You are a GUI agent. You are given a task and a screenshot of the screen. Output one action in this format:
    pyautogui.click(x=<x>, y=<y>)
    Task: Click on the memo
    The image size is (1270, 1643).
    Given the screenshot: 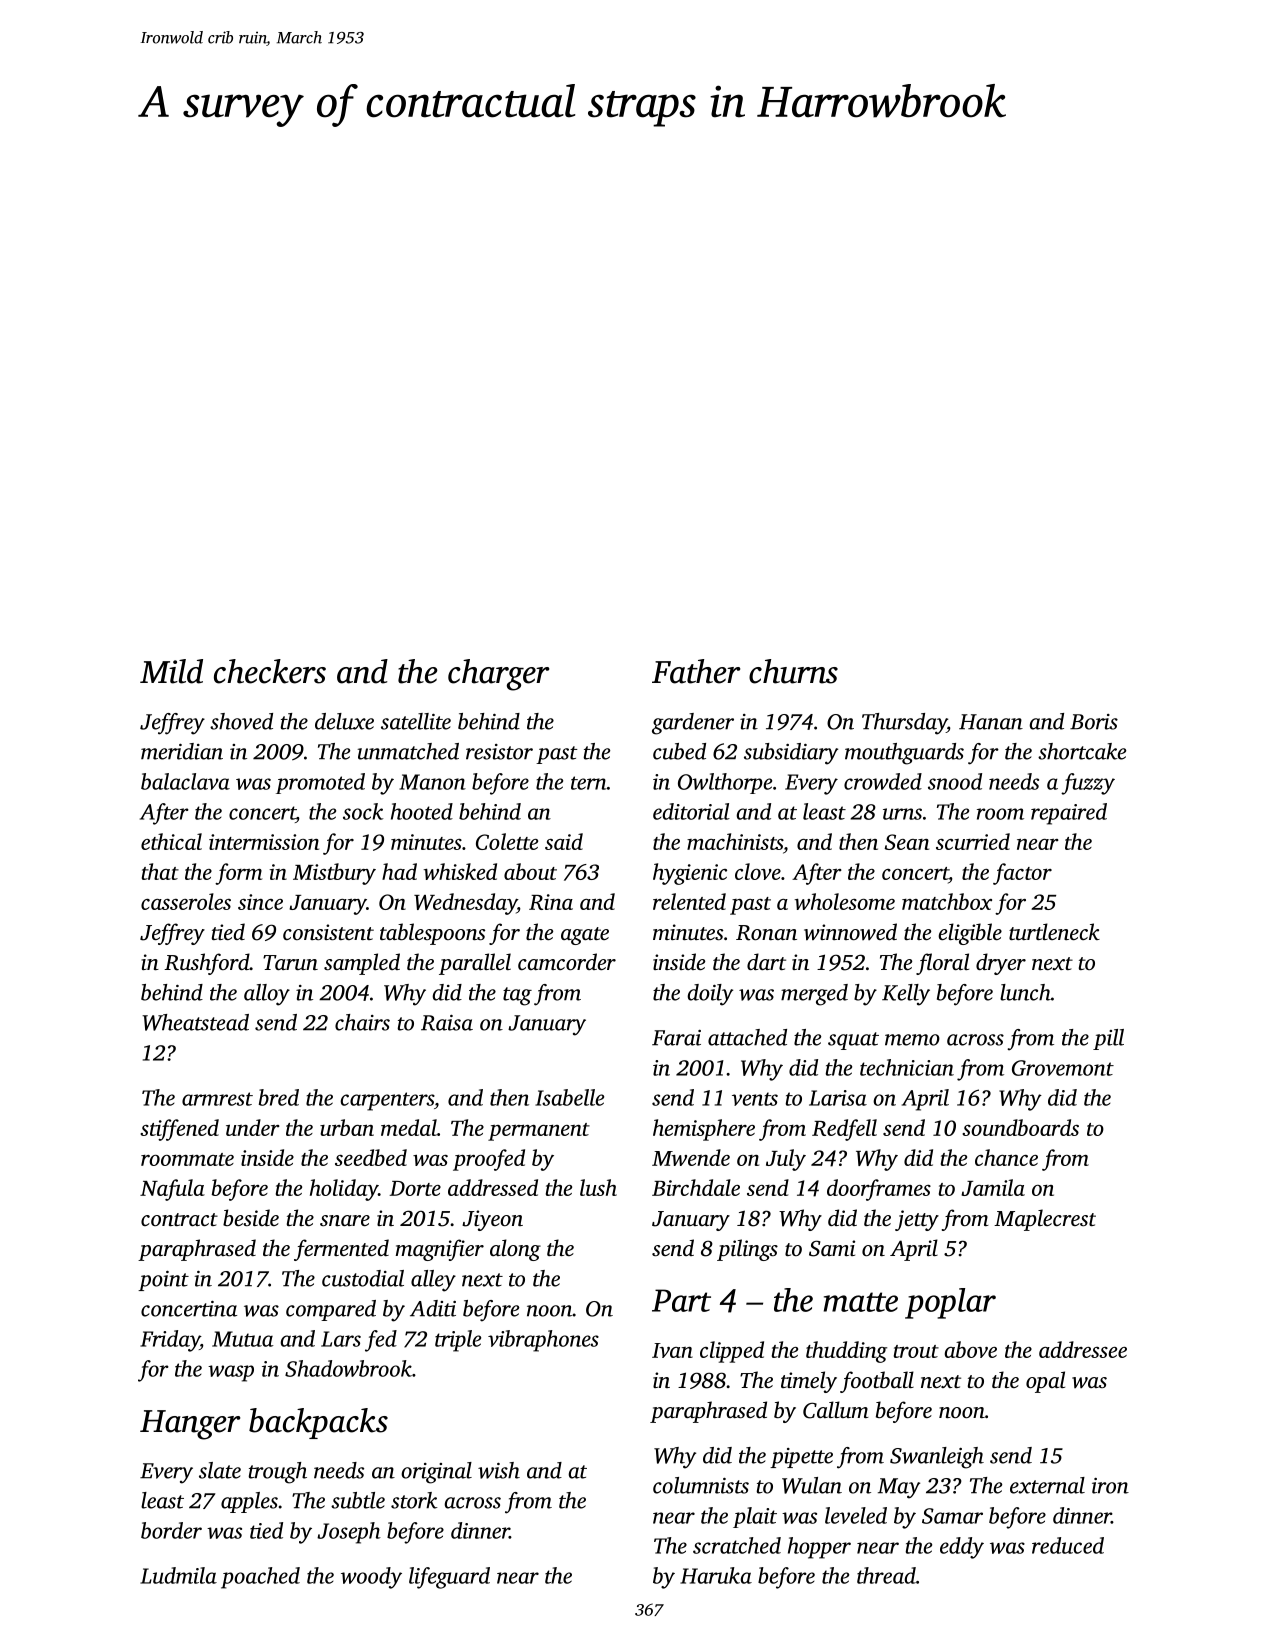 What is the action you would take?
    pyautogui.click(x=912, y=1040)
